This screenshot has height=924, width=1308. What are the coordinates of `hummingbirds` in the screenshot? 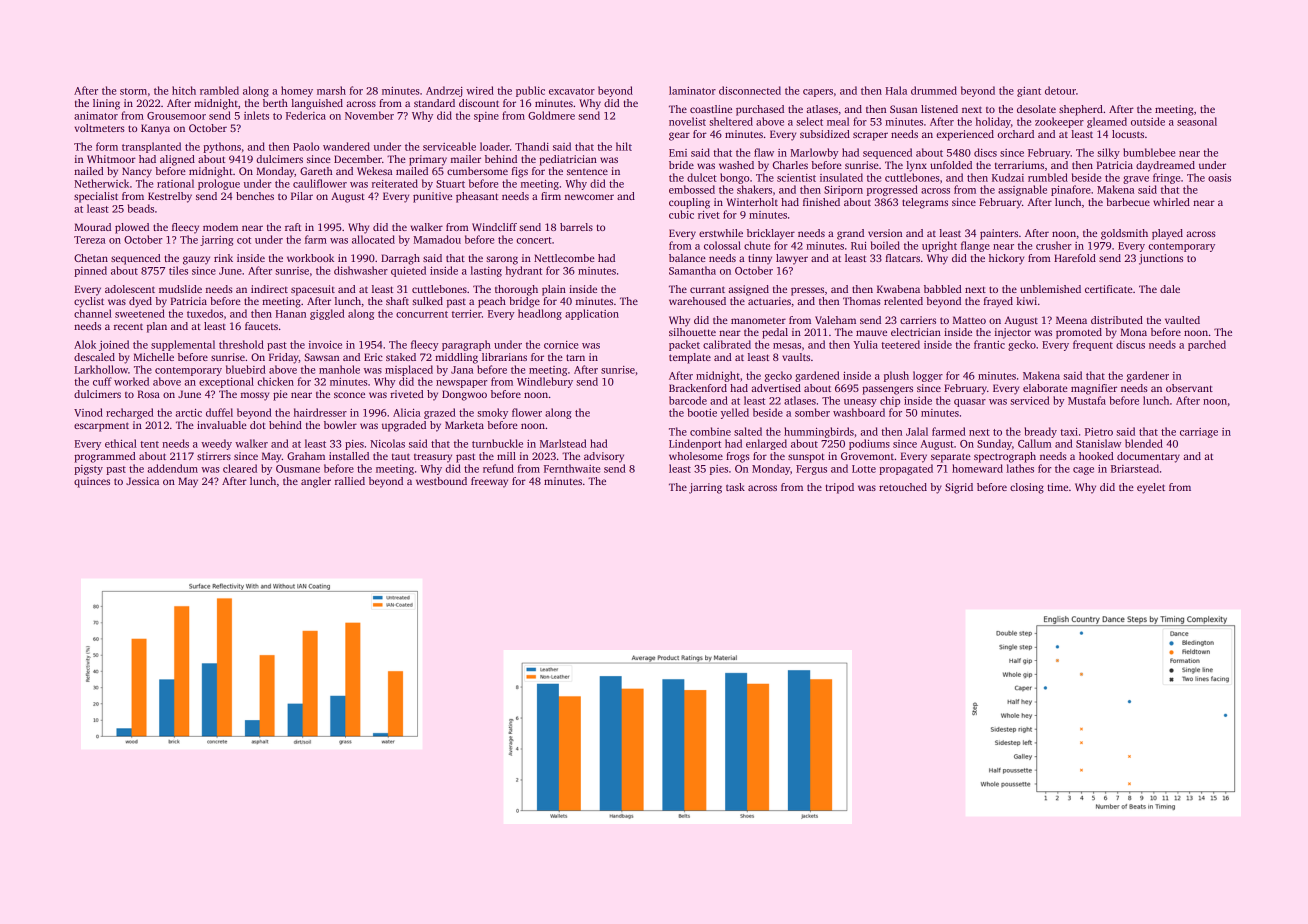 It's located at (819, 432).
